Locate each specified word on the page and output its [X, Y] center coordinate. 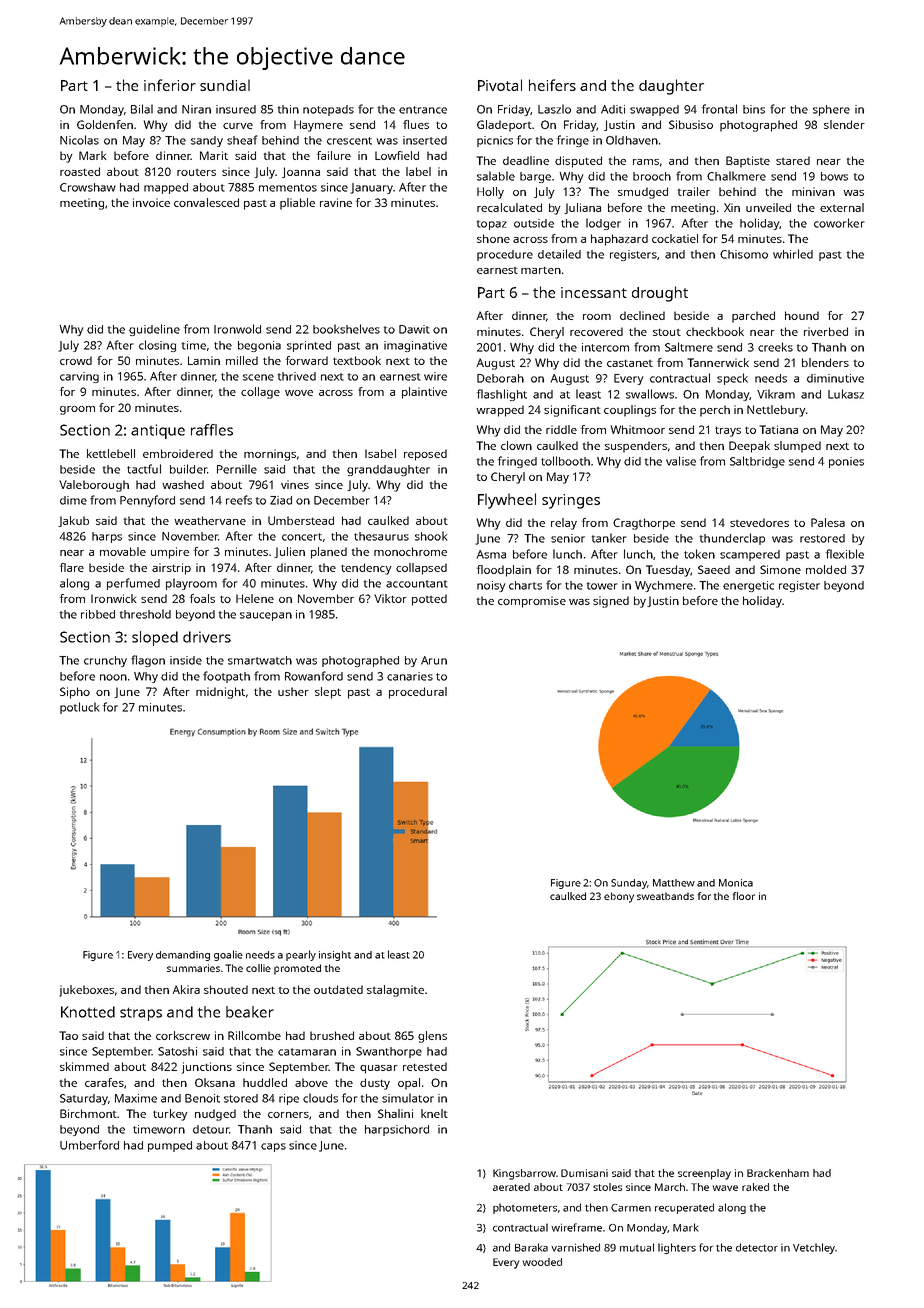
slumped [797, 447]
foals [202, 598]
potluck [79, 708]
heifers [552, 85]
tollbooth [565, 461]
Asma [491, 554]
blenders [825, 362]
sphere [831, 110]
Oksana [215, 1082]
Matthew [674, 883]
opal [409, 1084]
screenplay [704, 1174]
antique [158, 431]
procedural [418, 693]
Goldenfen [105, 124]
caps [273, 1147]
